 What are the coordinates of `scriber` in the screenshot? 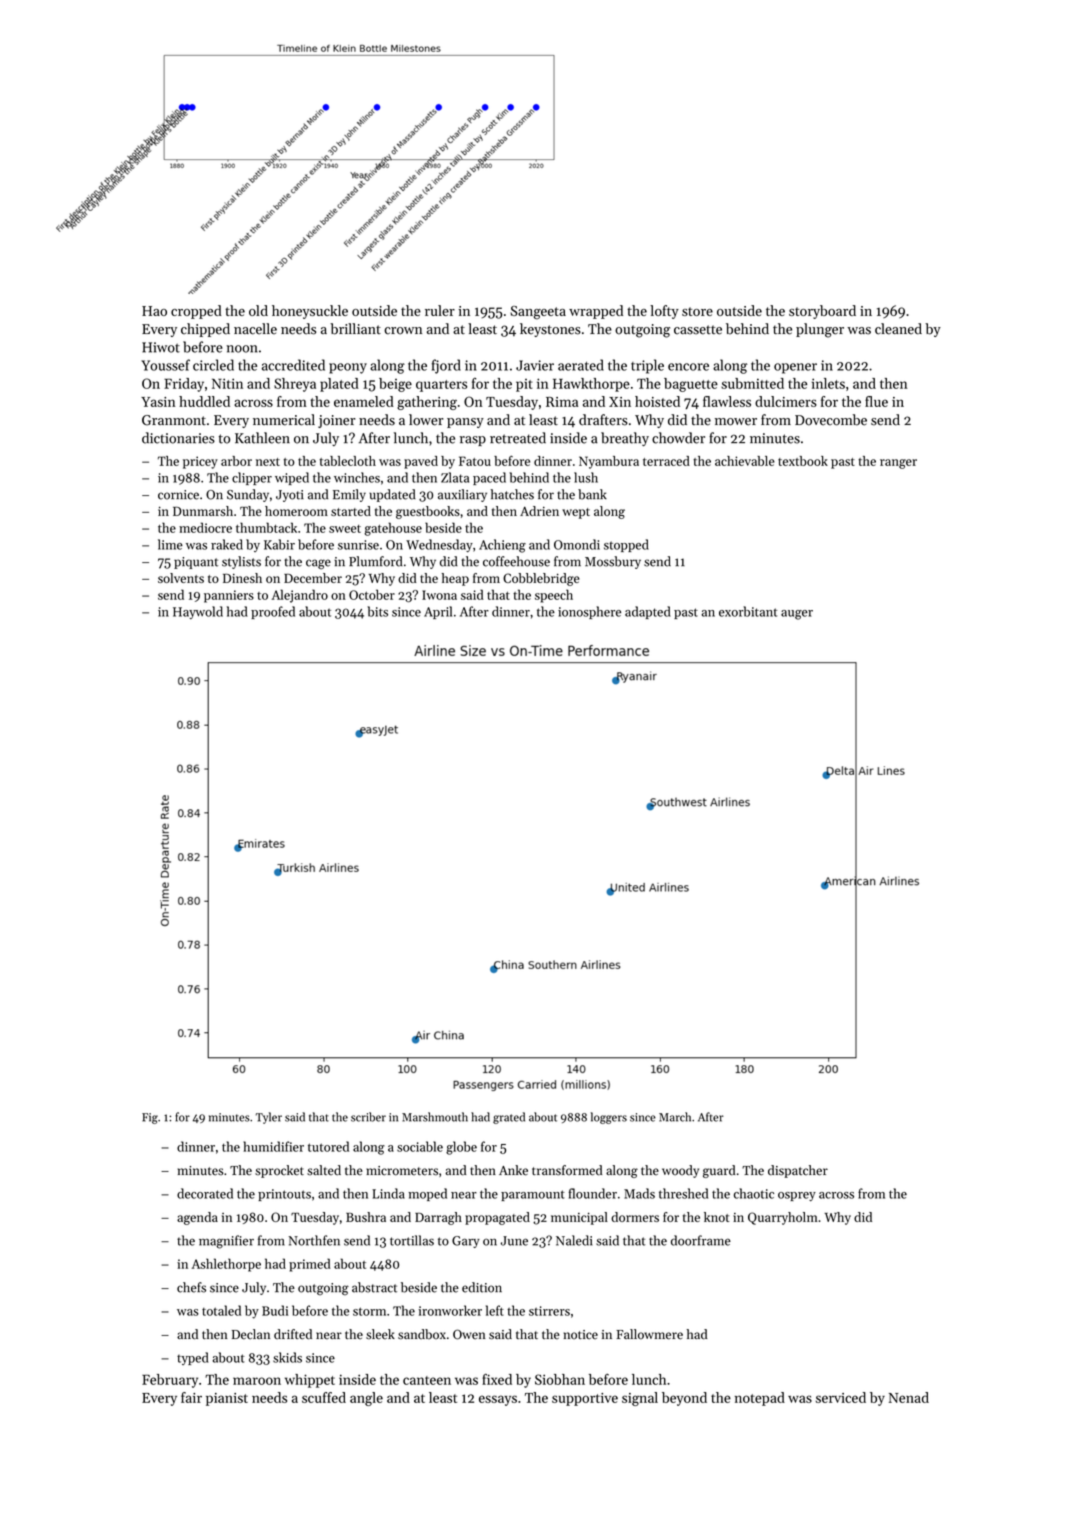 It's located at (368, 1117).
